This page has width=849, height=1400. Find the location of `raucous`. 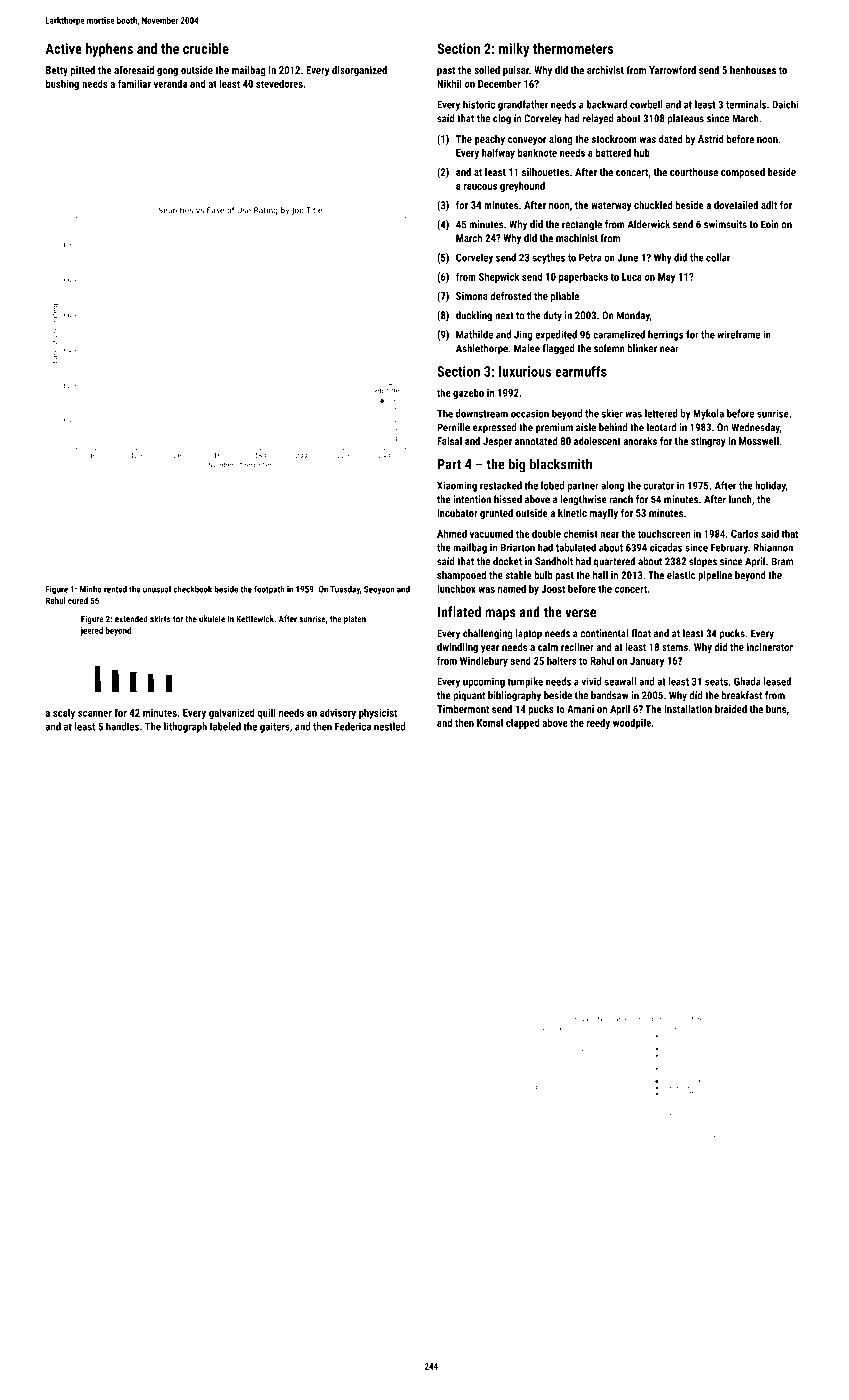

raucous is located at coordinates (480, 187).
